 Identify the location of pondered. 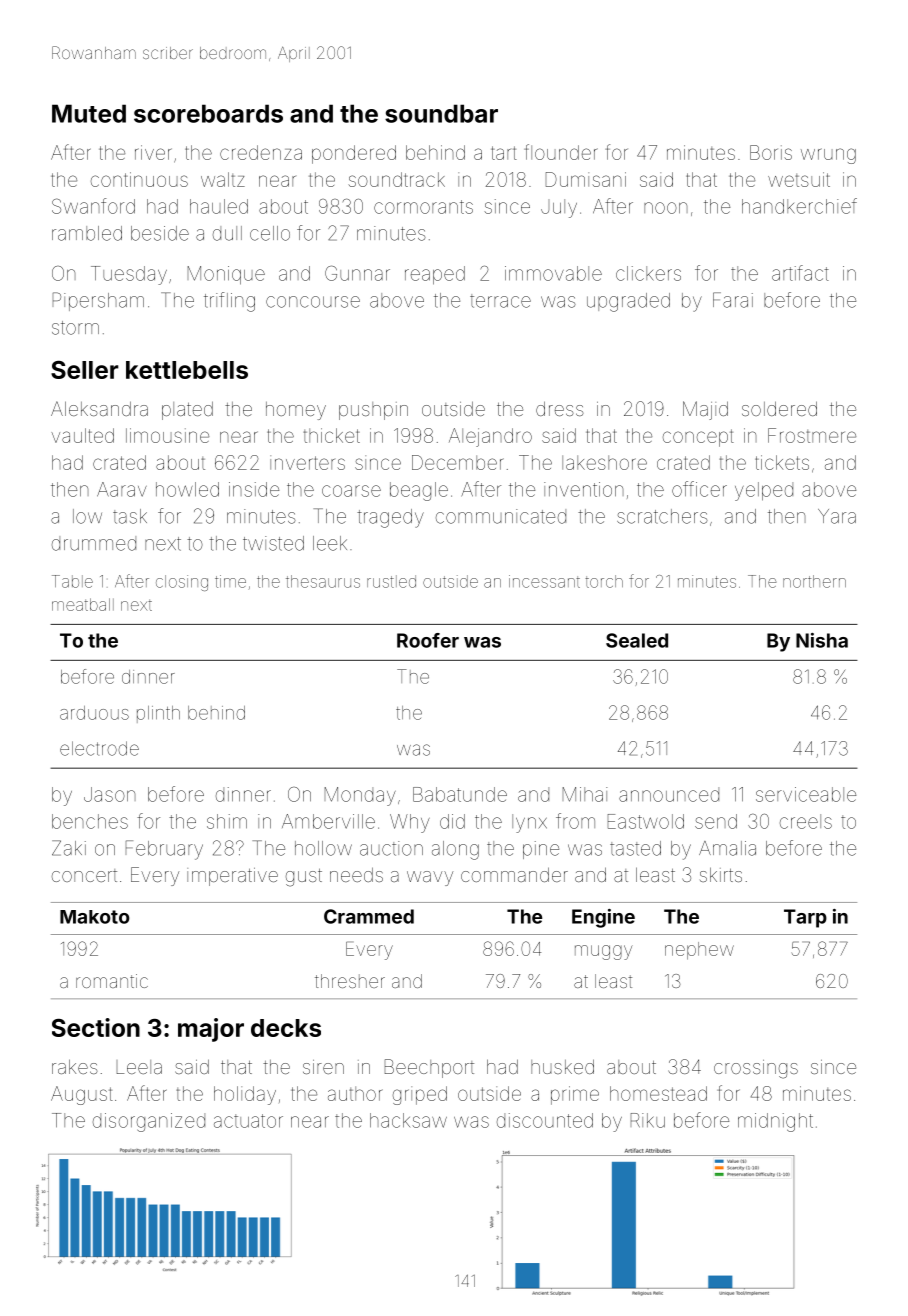
(354, 154).
